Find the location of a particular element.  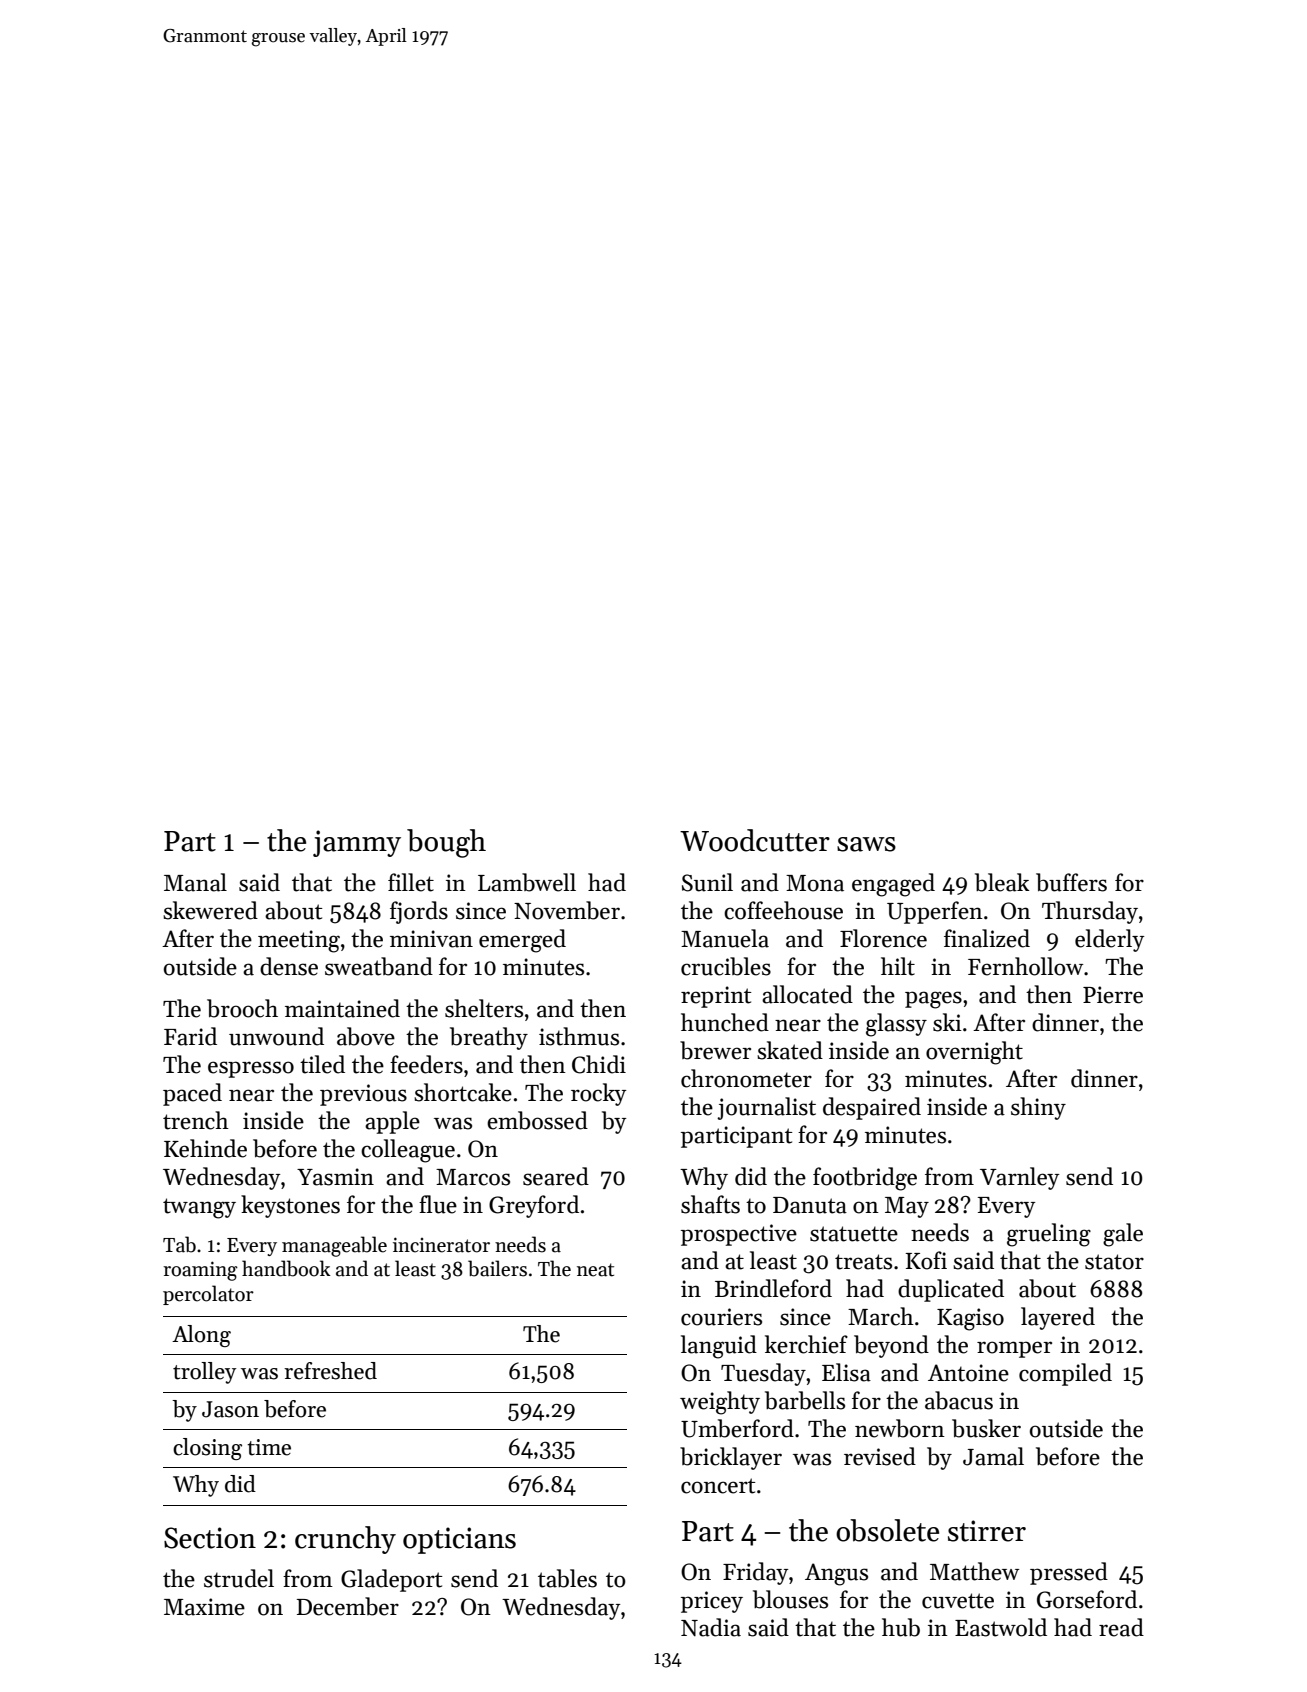

shiny is located at coordinates (1038, 1108).
